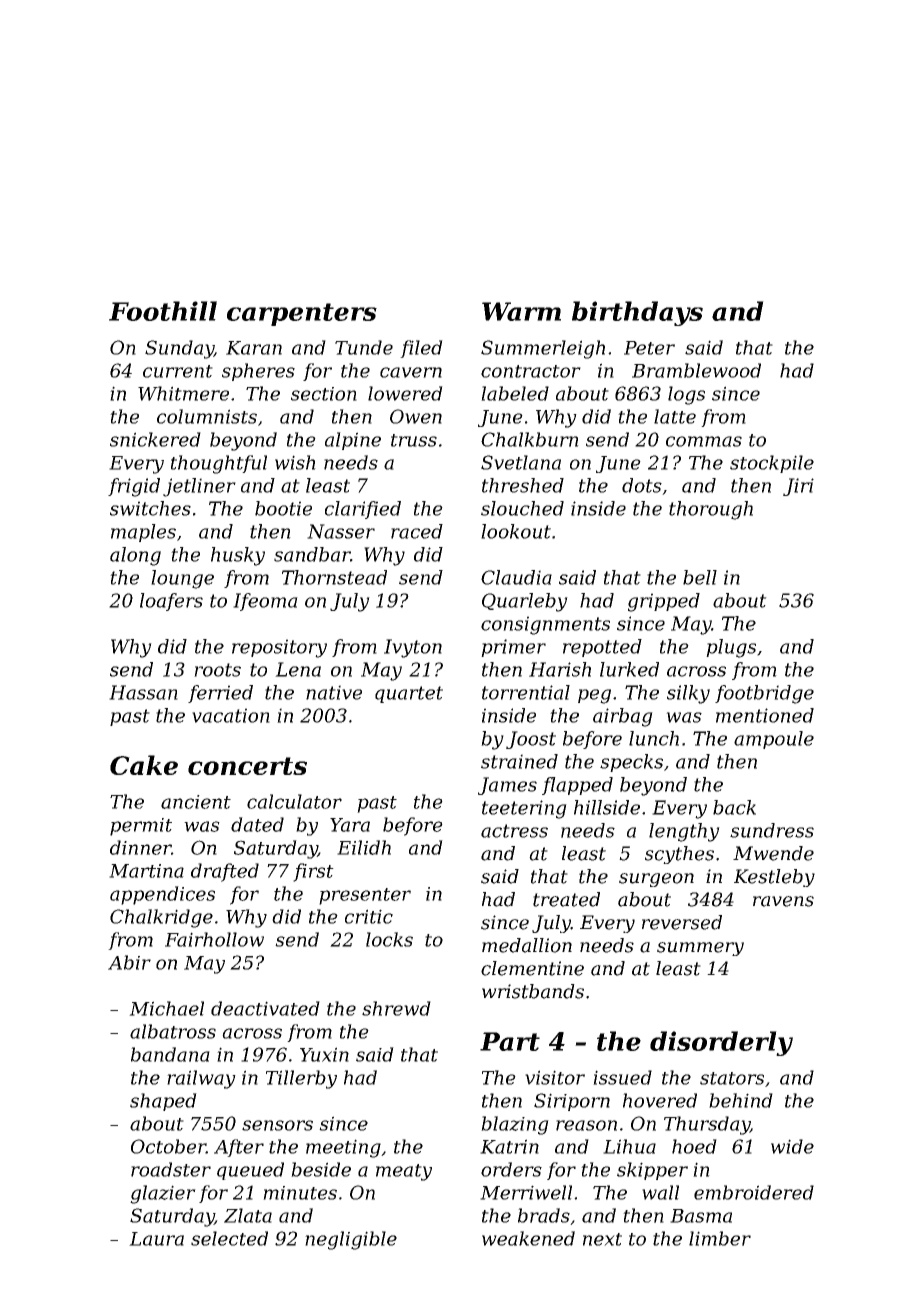  I want to click on summery, so click(700, 949).
